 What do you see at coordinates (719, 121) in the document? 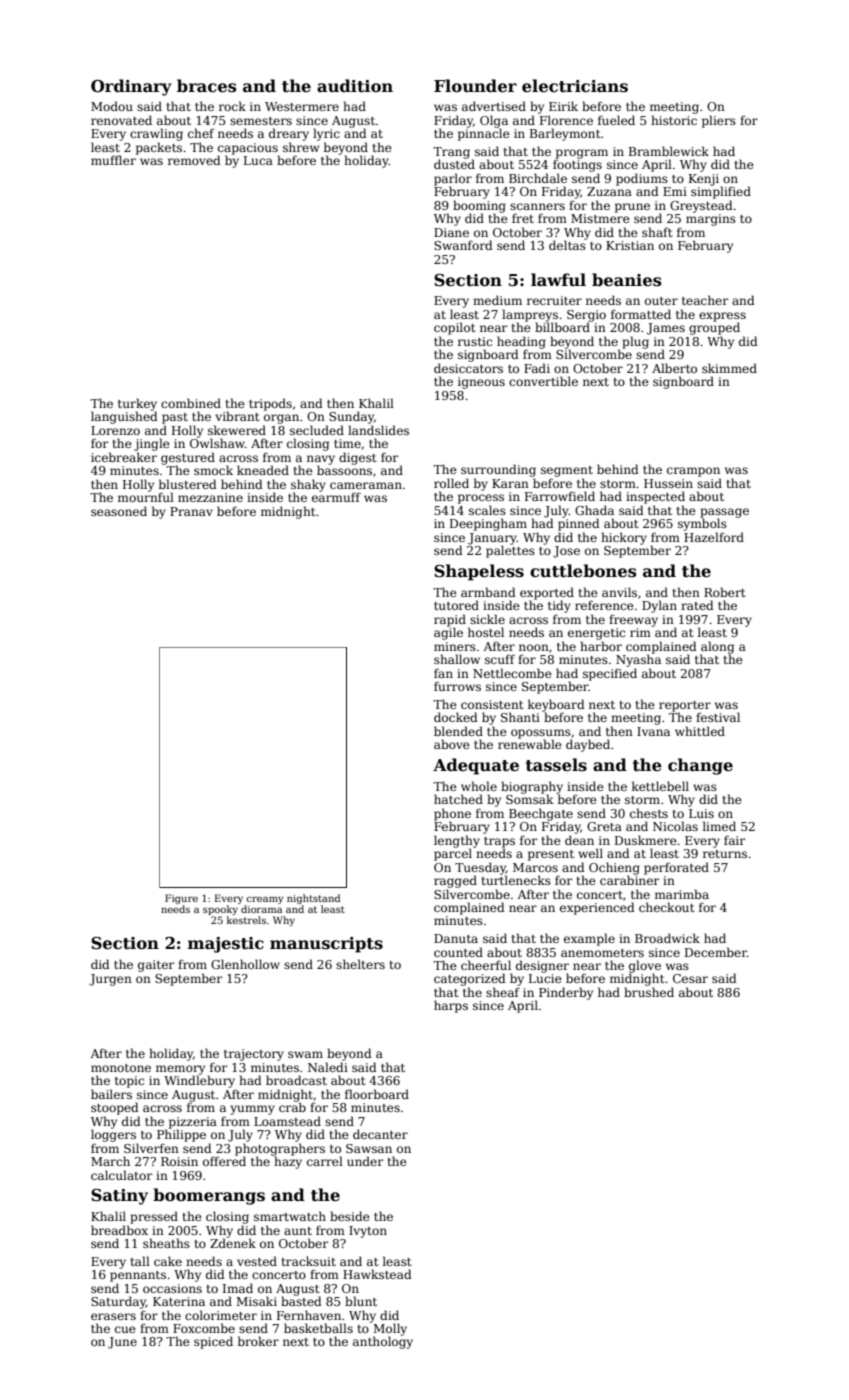
I see `pliers` at bounding box center [719, 121].
